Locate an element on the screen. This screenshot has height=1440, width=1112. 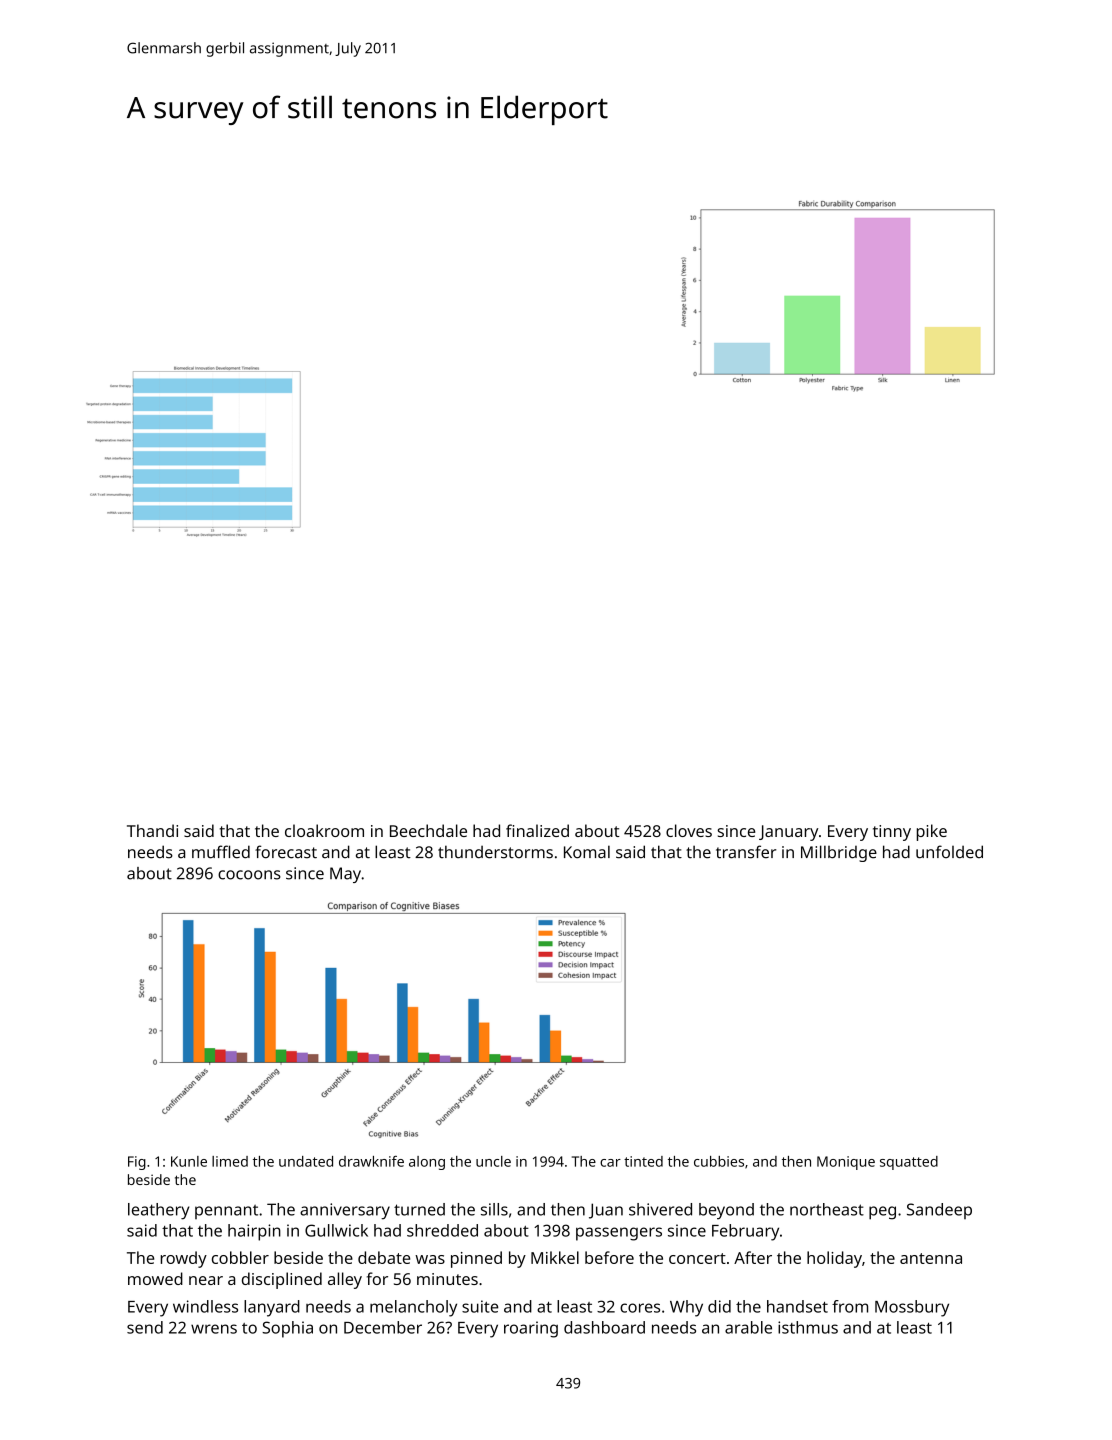
roaring is located at coordinates (531, 1329).
